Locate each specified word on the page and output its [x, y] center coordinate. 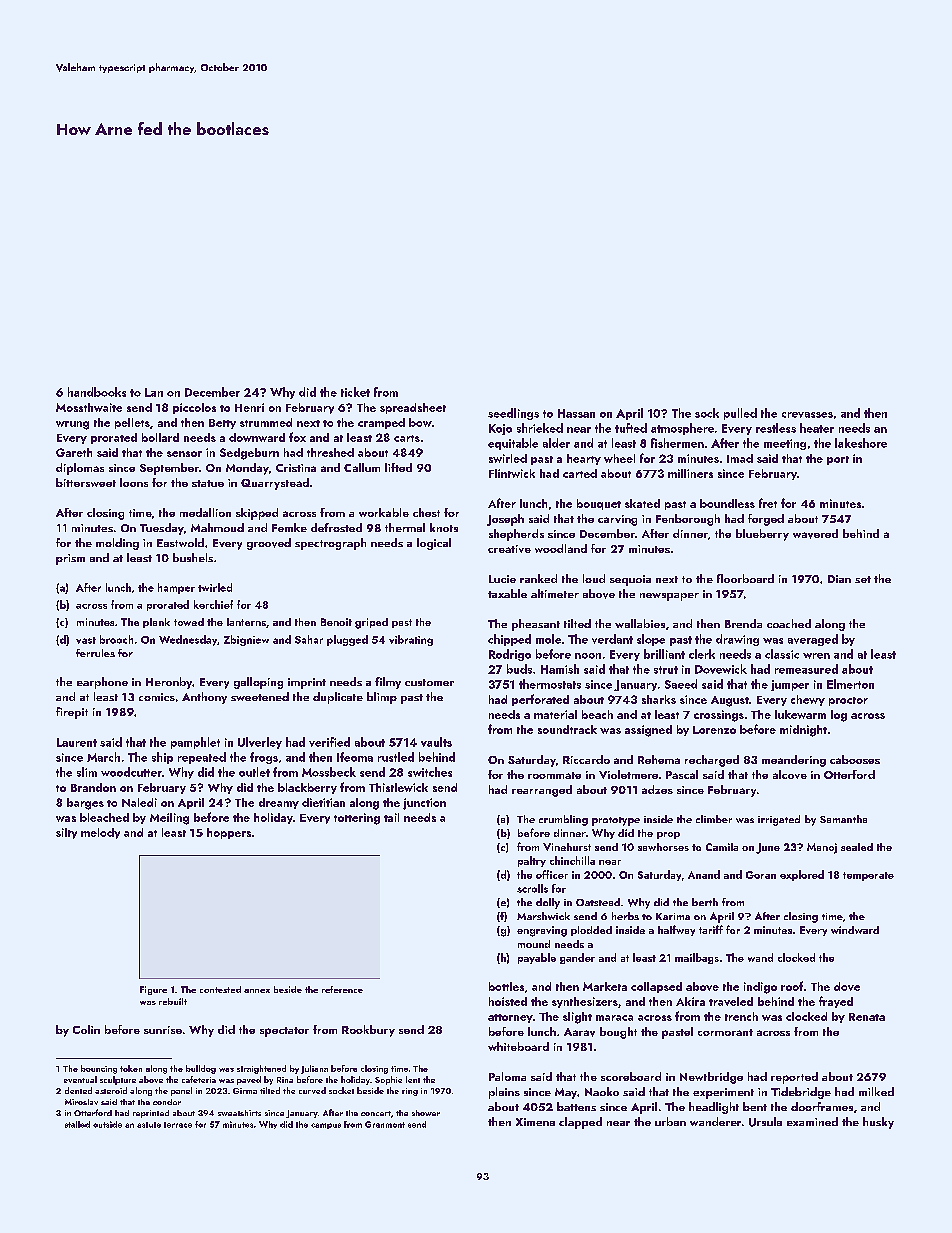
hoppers [229, 833]
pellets [132, 423]
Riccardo [586, 759]
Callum [362, 467]
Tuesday [162, 529]
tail [391, 817]
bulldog [201, 1069]
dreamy [279, 803]
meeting [785, 444]
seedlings [513, 414]
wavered [815, 534]
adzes [657, 789]
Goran [761, 875]
